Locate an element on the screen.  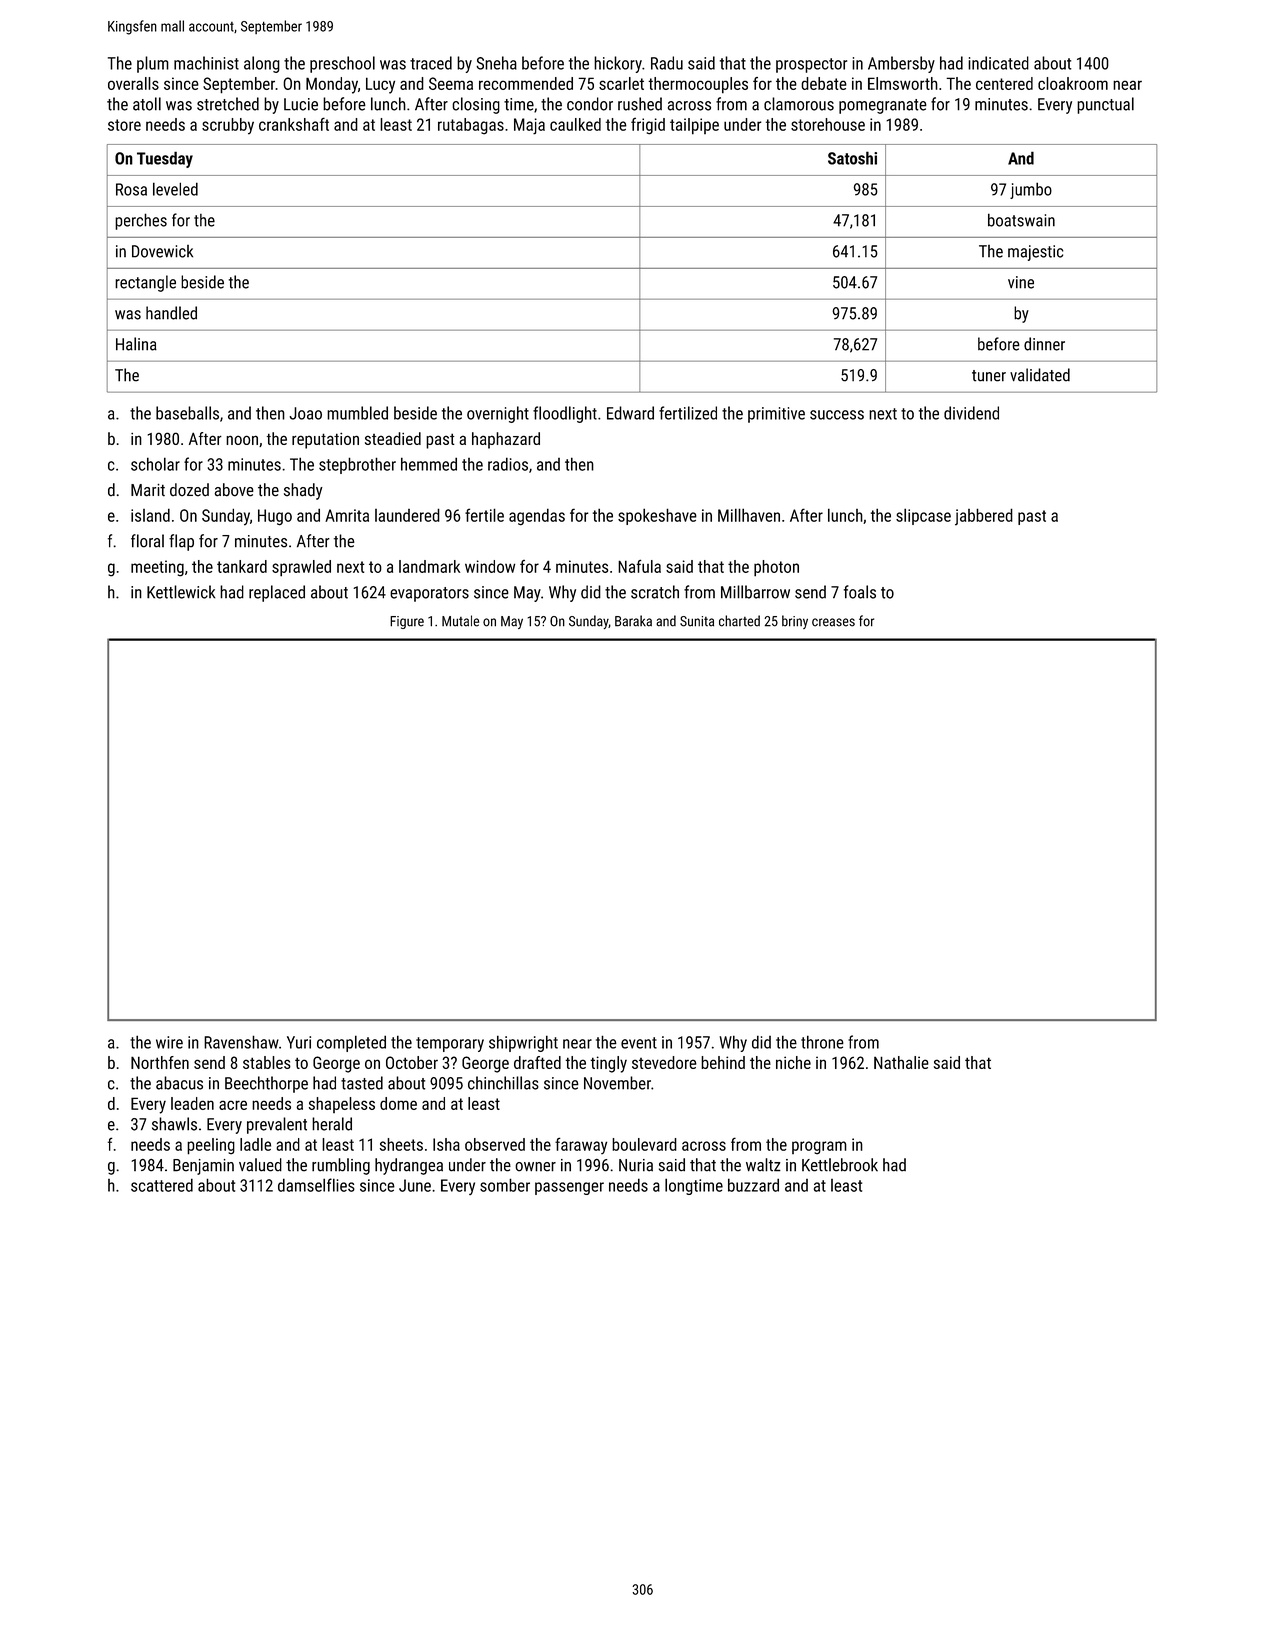
caulked is located at coordinates (575, 124).
